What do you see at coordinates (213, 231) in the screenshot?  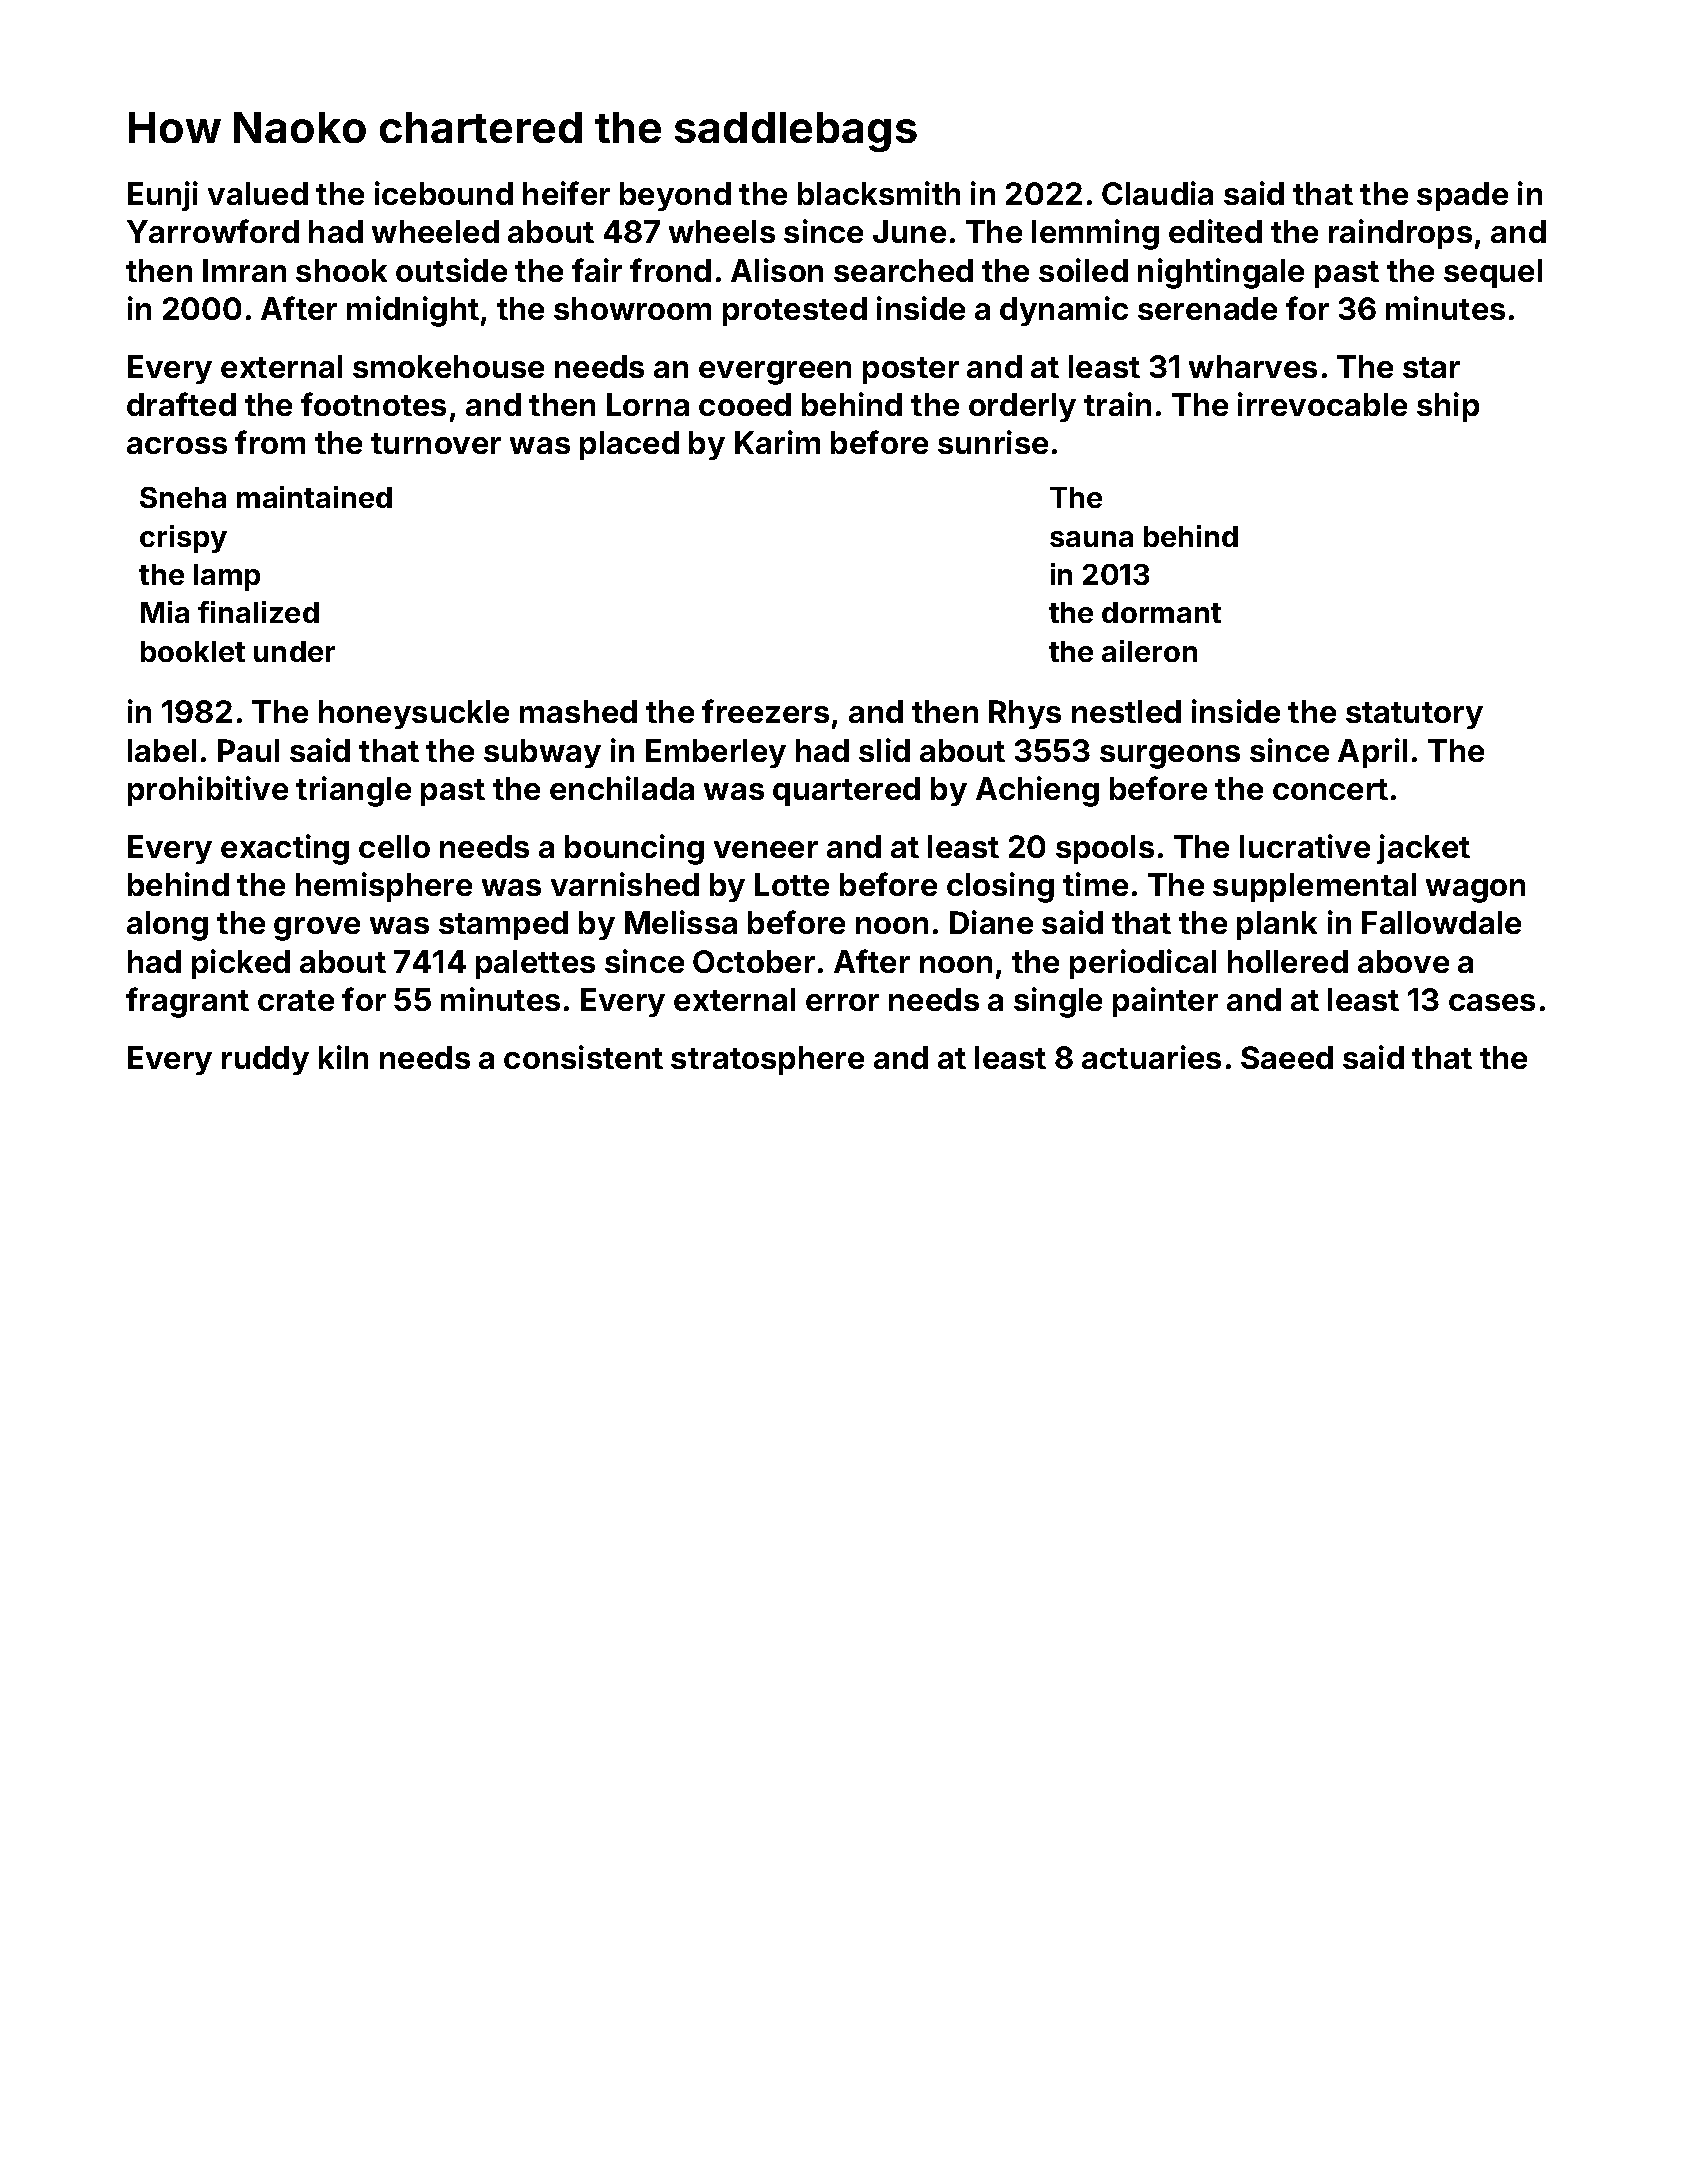 I see `Yarrowford` at bounding box center [213, 231].
